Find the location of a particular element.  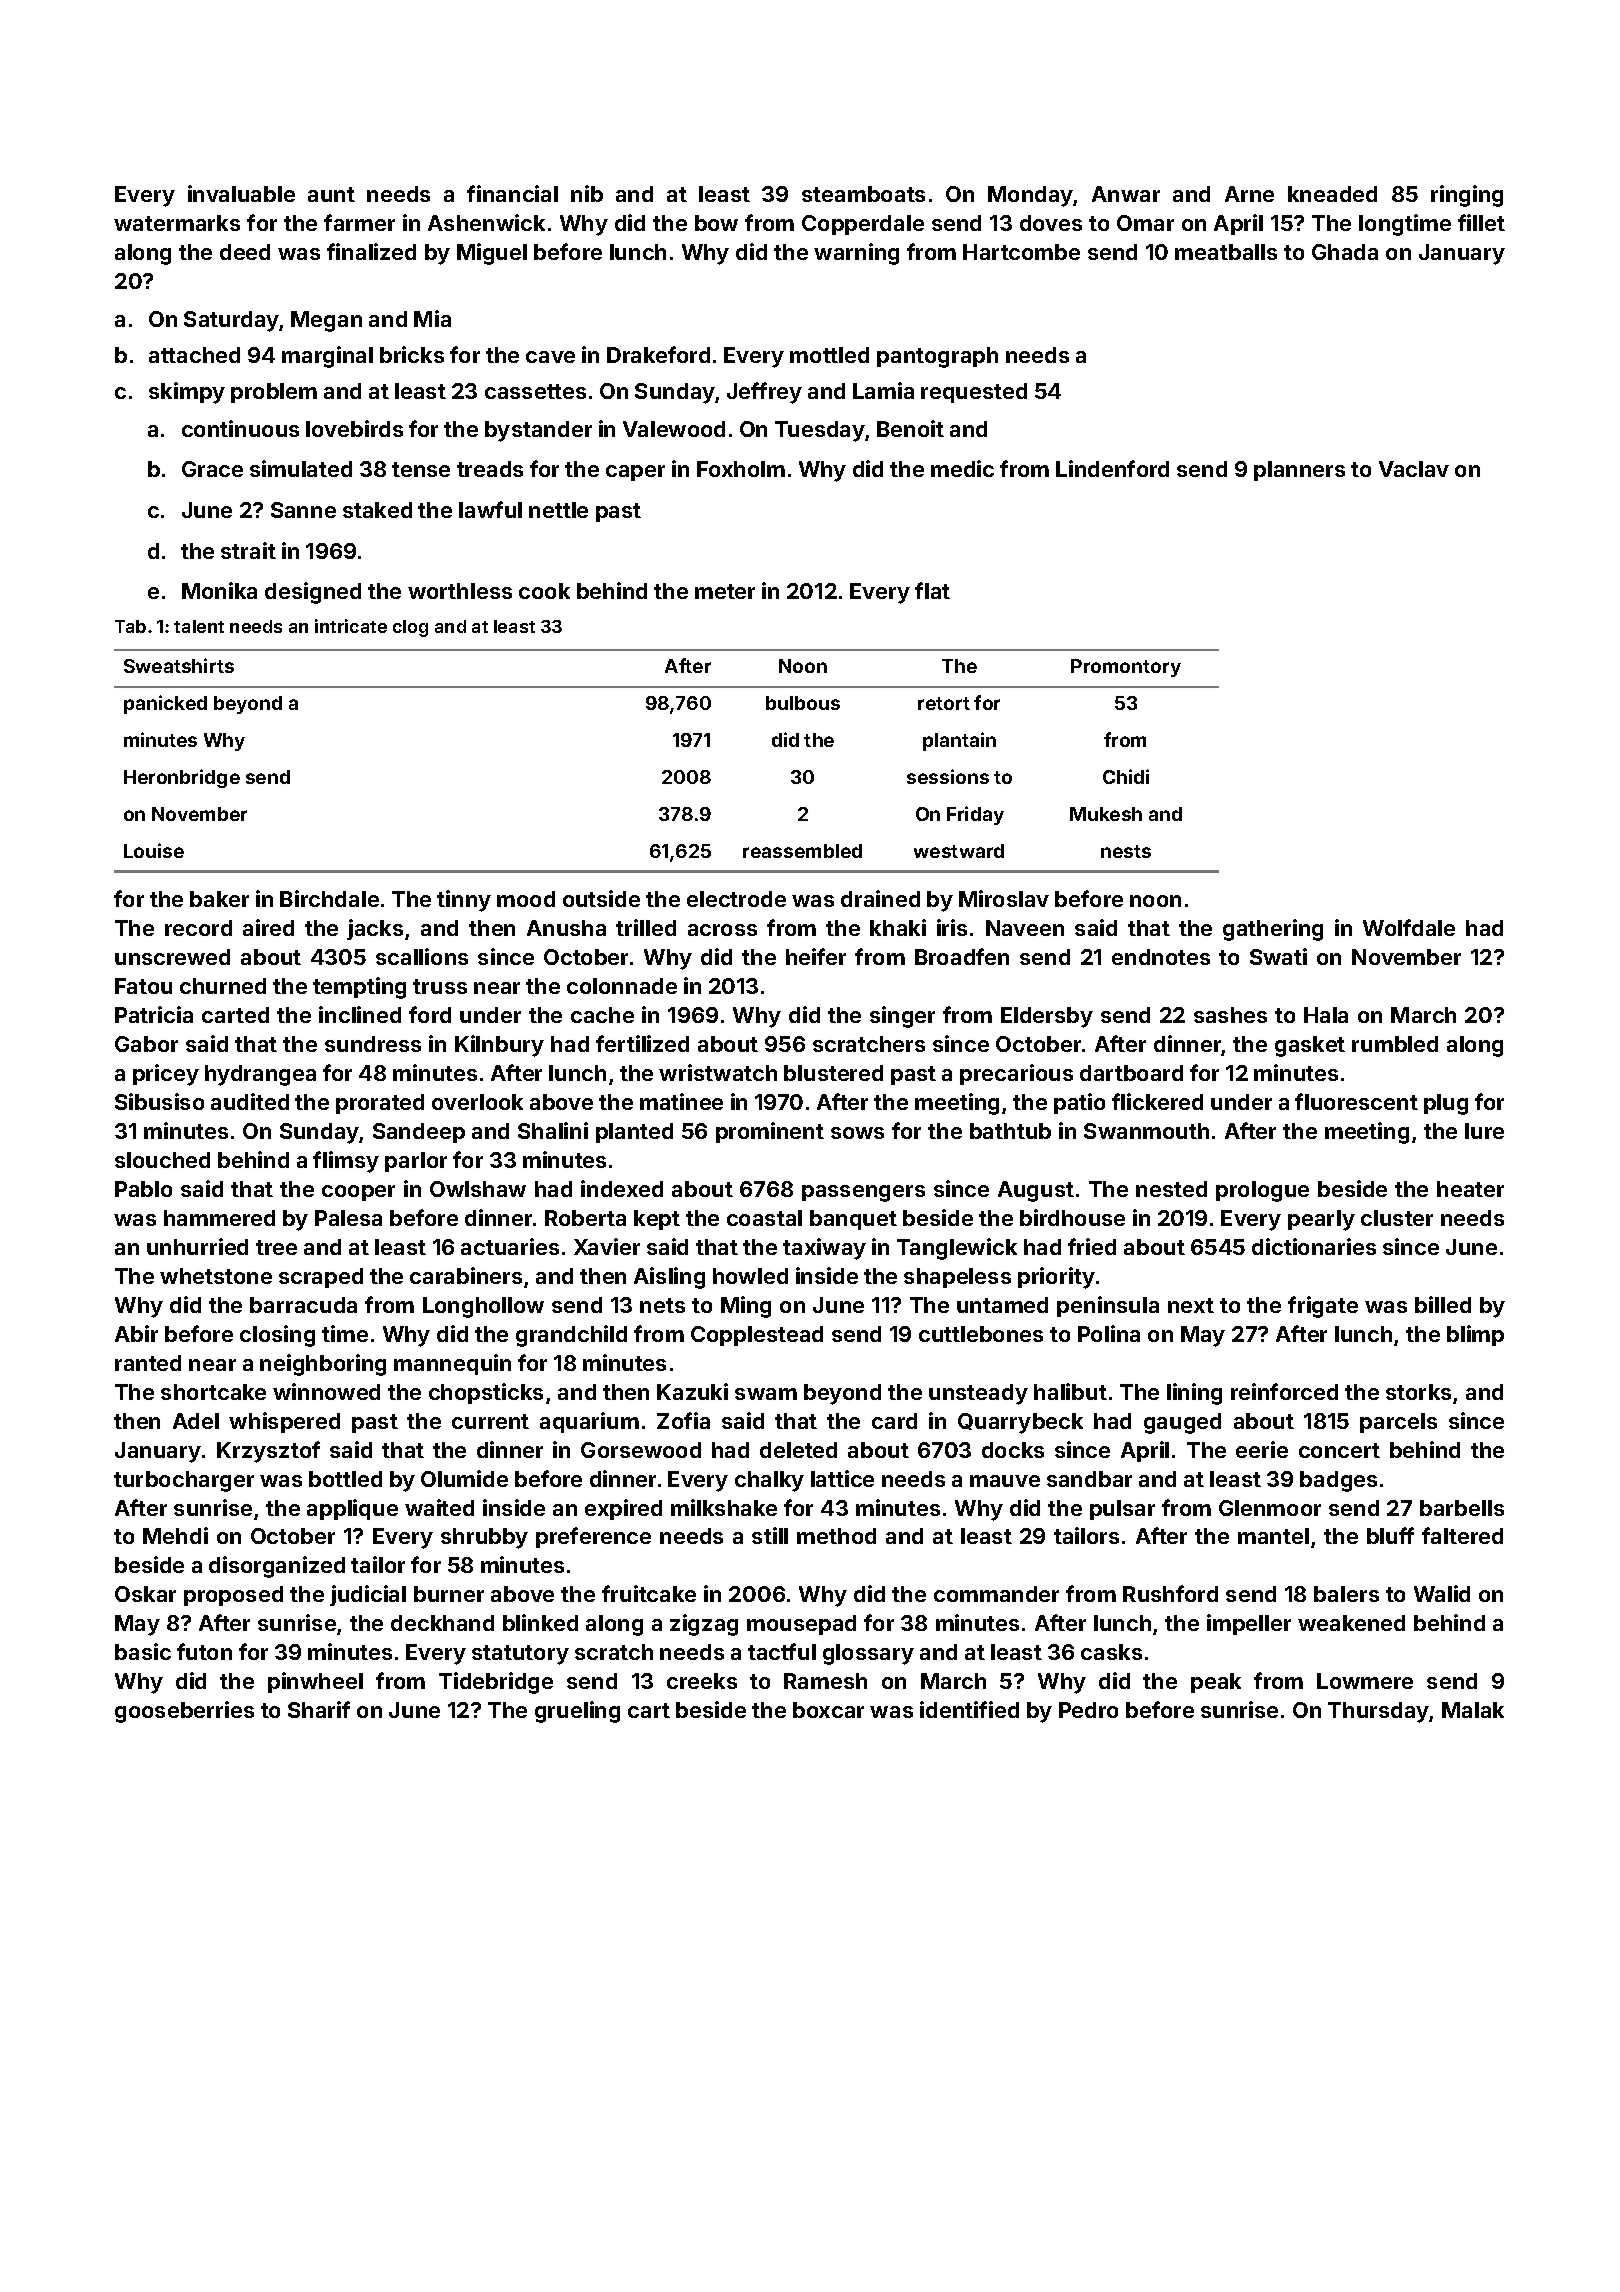

expired is located at coordinates (623, 1509).
